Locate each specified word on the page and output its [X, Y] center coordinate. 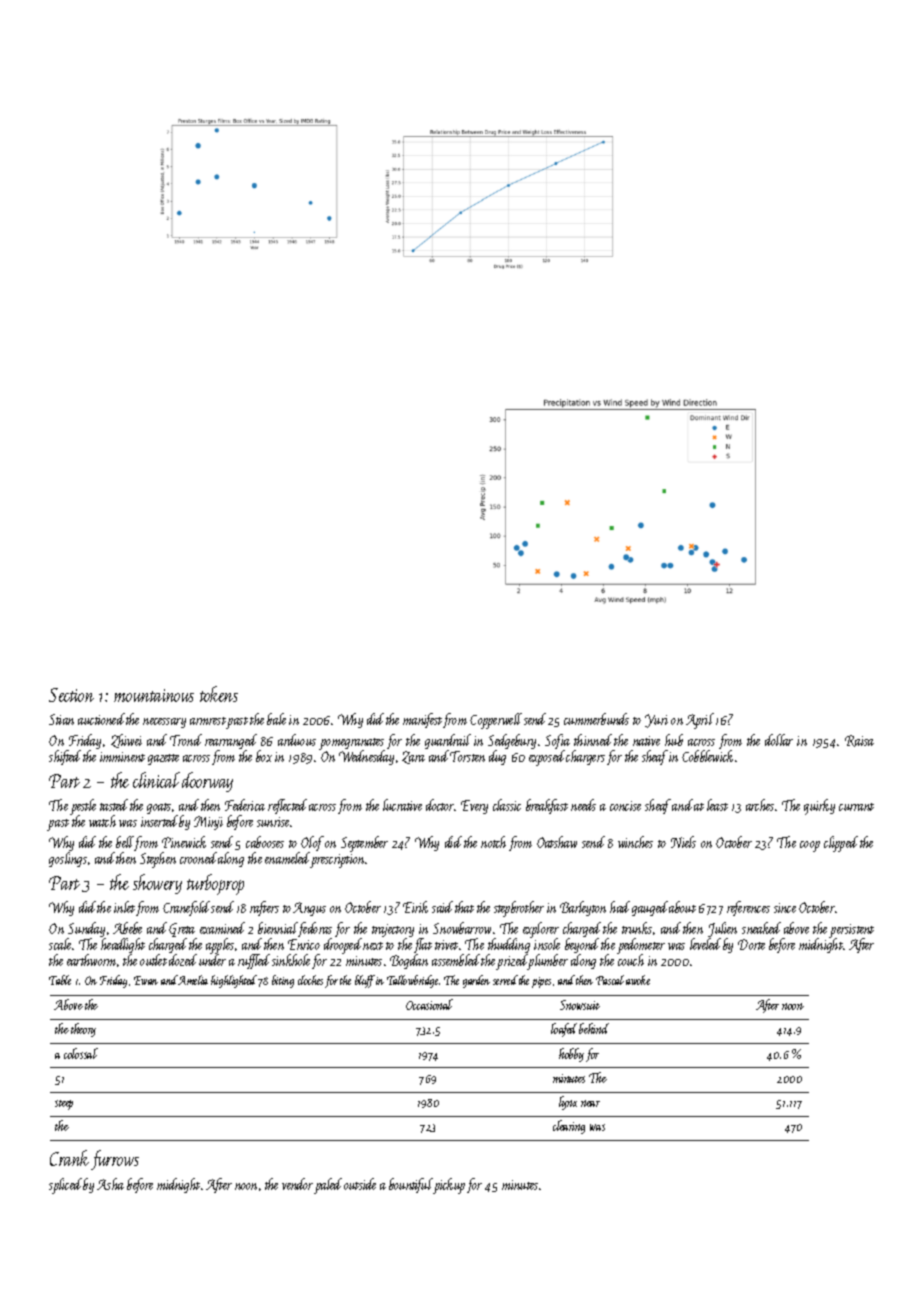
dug [497, 757]
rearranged [231, 741]
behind [594, 1028]
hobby [571, 1055]
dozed [183, 960]
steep [64, 1105]
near [590, 1103]
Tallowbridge [412, 981]
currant [856, 807]
